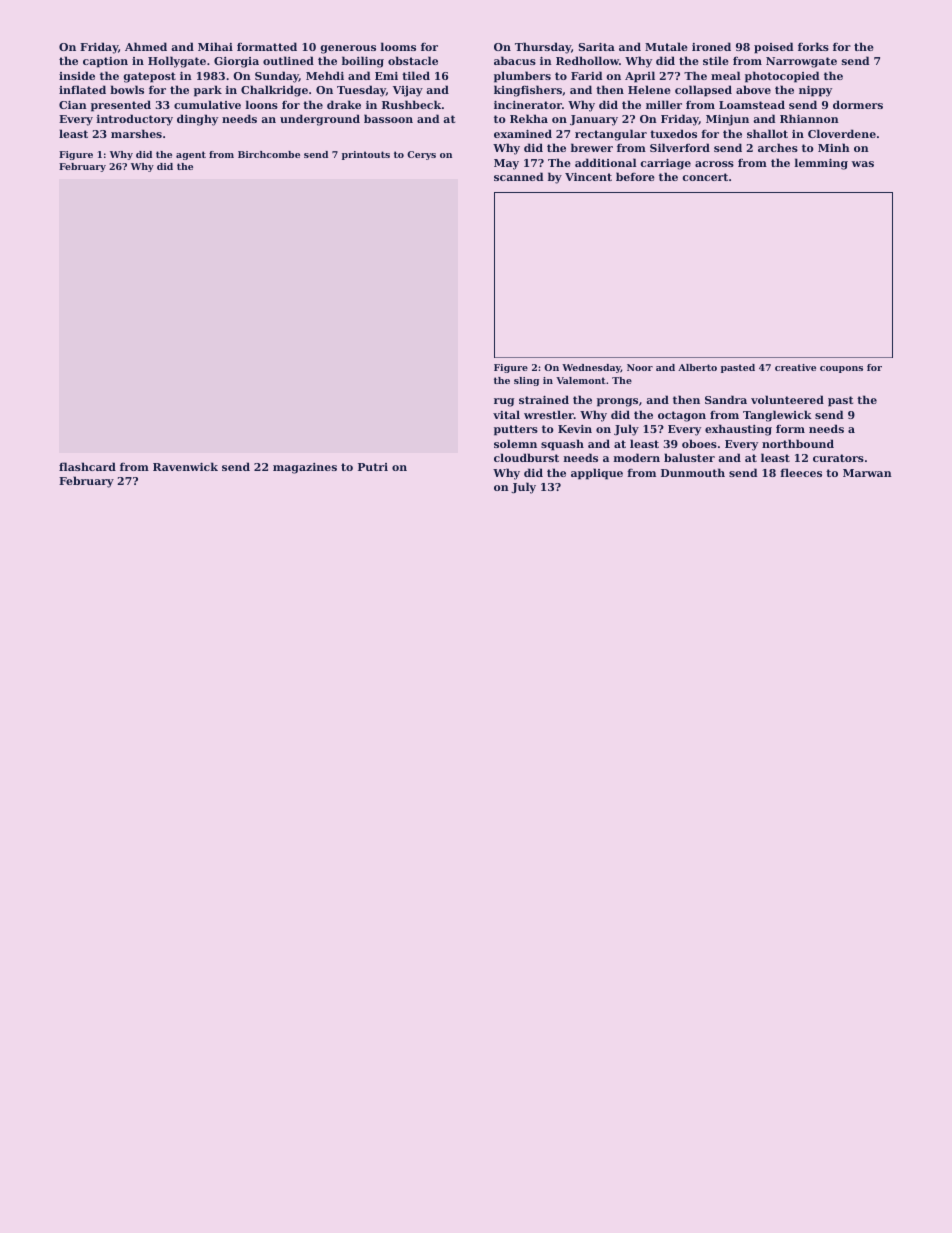 Image resolution: width=952 pixels, height=1233 pixels. What do you see at coordinates (185, 466) in the page?
I see `Ravenwick` at bounding box center [185, 466].
